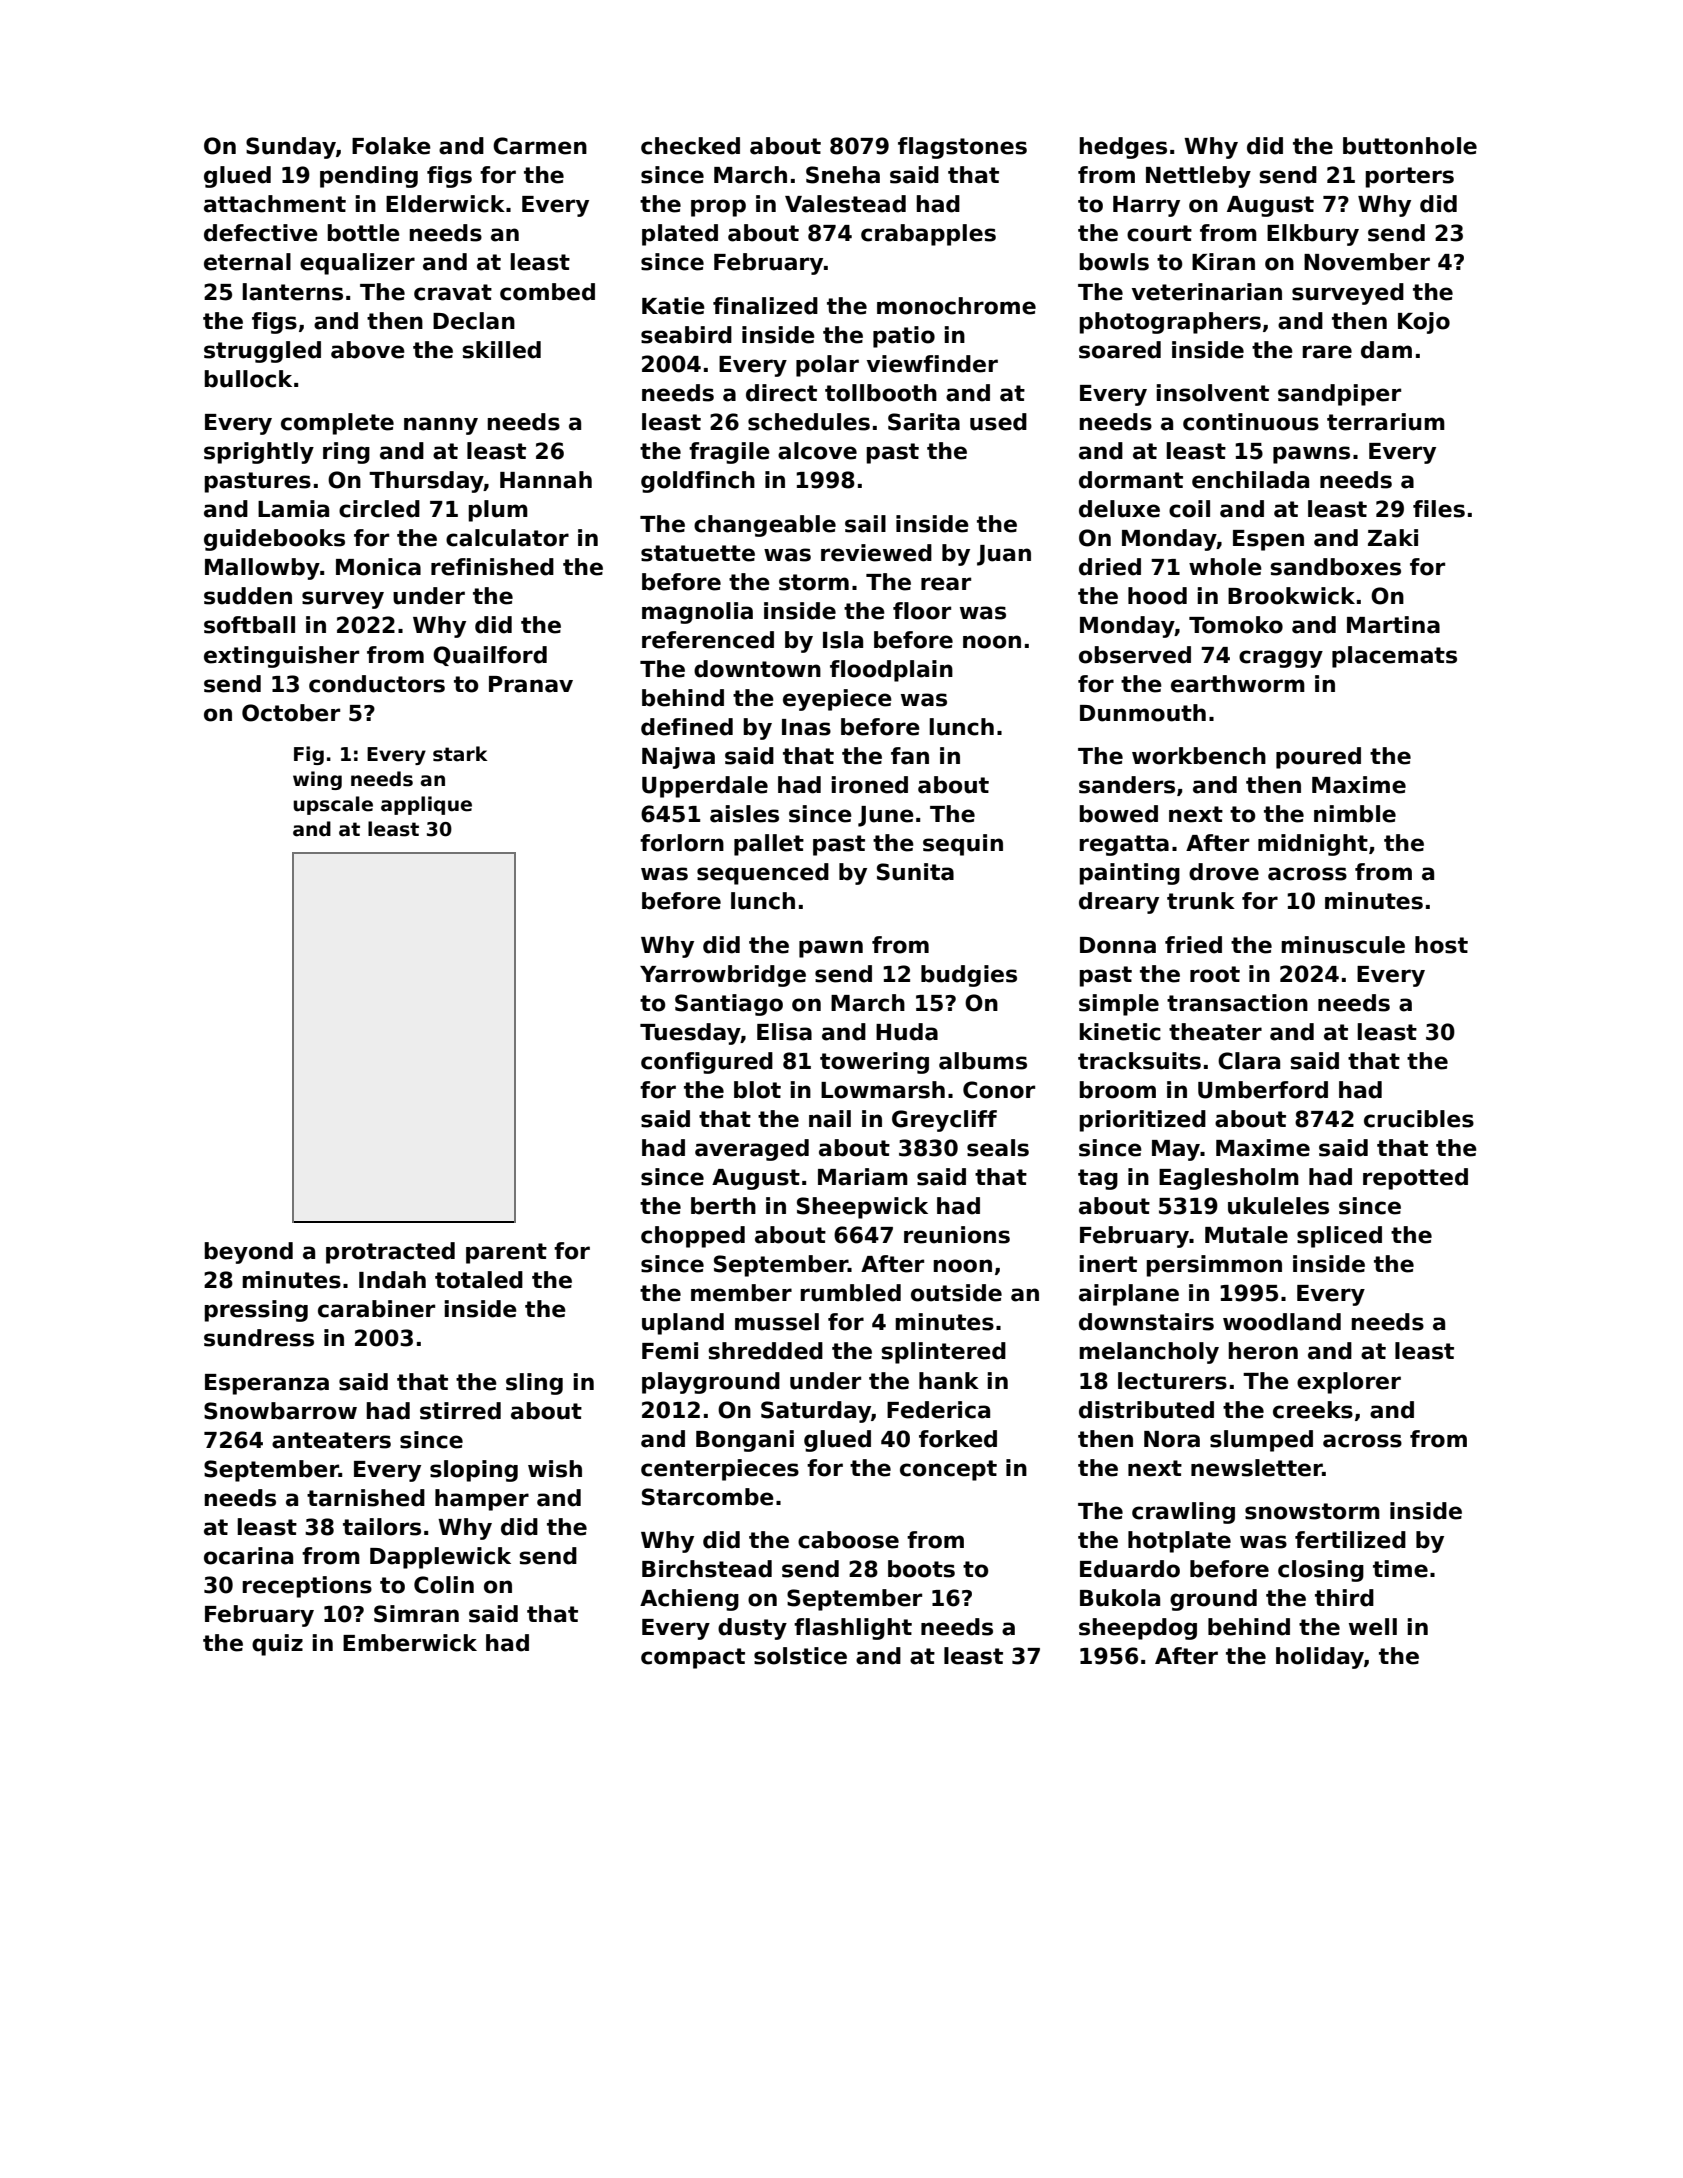 The width and height of the page is (1683, 2178). I want to click on Emberwick, so click(410, 1643).
